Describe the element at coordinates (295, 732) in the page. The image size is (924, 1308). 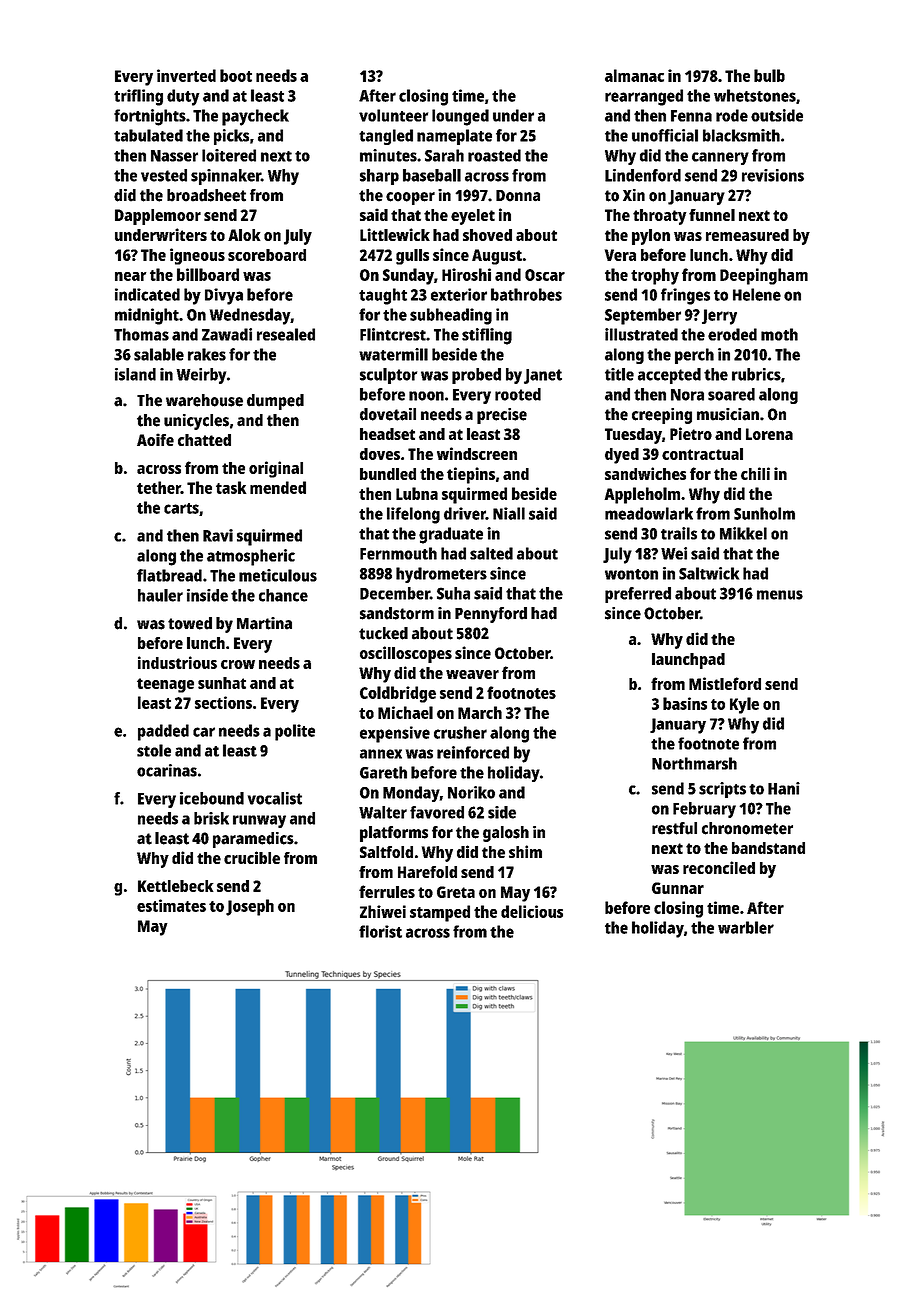
I see `polite` at that location.
